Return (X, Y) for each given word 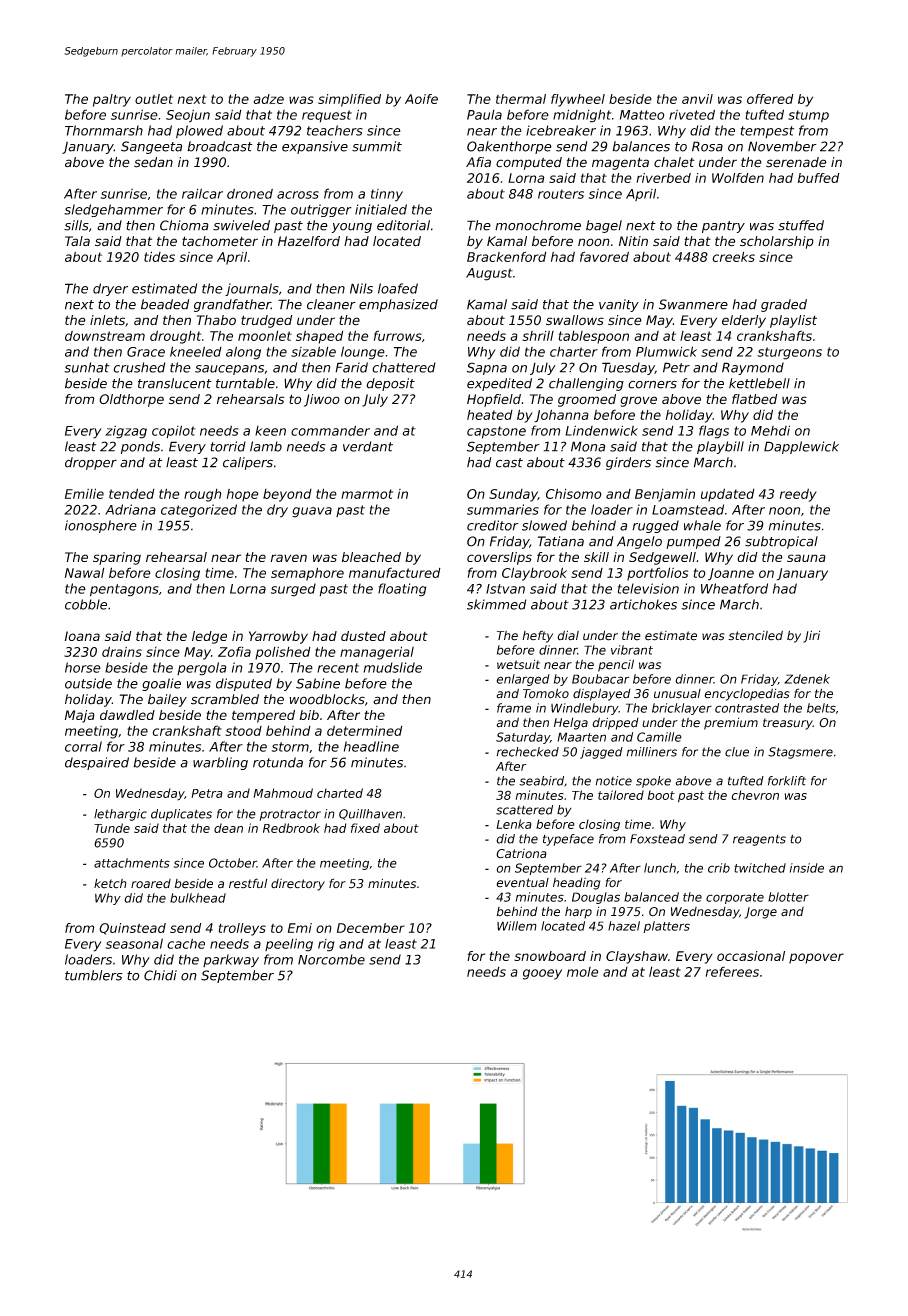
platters (666, 927)
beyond (287, 495)
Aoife (421, 99)
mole (582, 972)
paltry (112, 100)
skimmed (497, 604)
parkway (231, 961)
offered (770, 99)
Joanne (731, 574)
